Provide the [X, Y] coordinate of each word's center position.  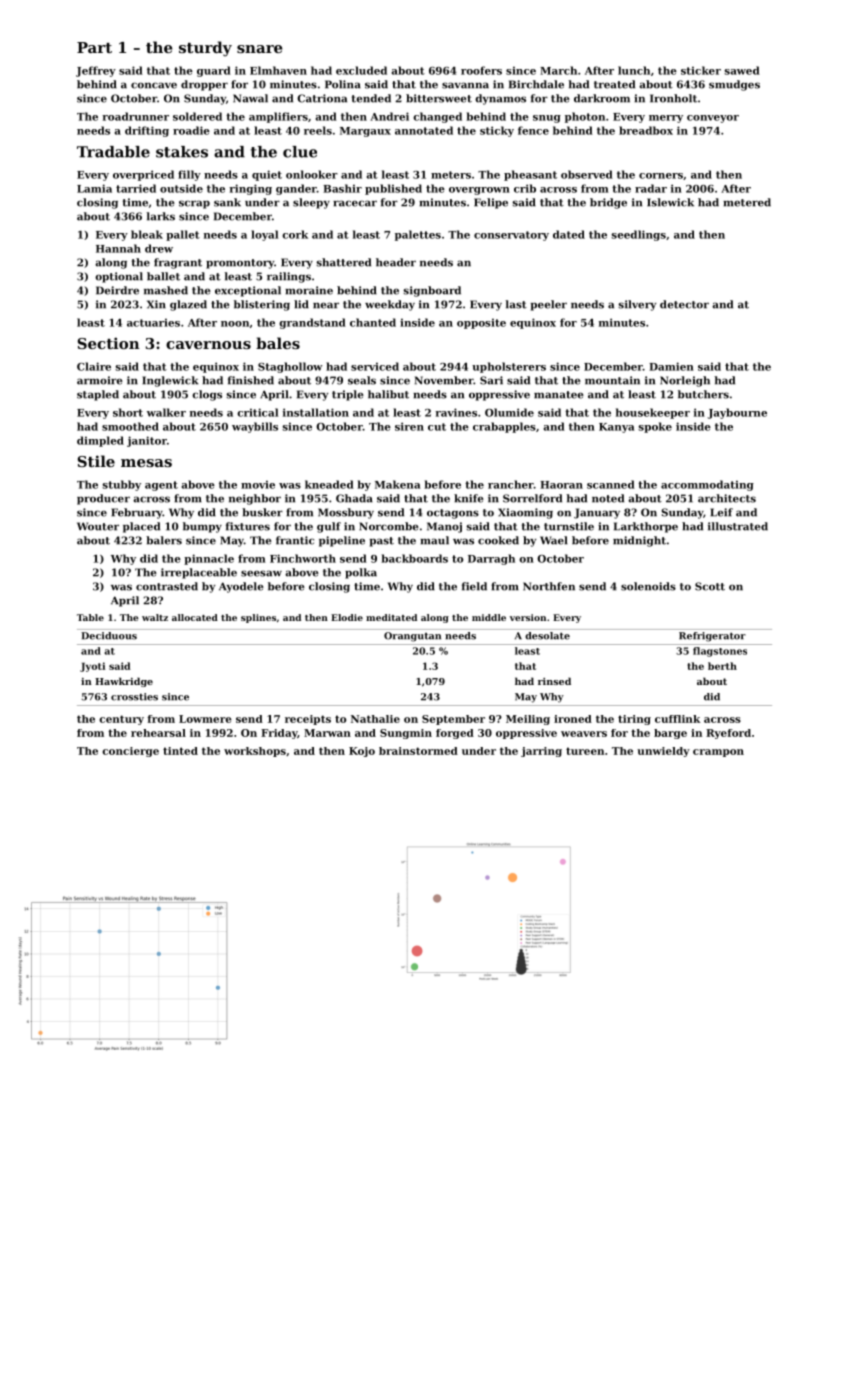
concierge [130, 752]
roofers [481, 70]
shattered [343, 262]
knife [469, 498]
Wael [553, 540]
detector [684, 304]
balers [164, 540]
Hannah [118, 248]
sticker [701, 70]
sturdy [205, 49]
